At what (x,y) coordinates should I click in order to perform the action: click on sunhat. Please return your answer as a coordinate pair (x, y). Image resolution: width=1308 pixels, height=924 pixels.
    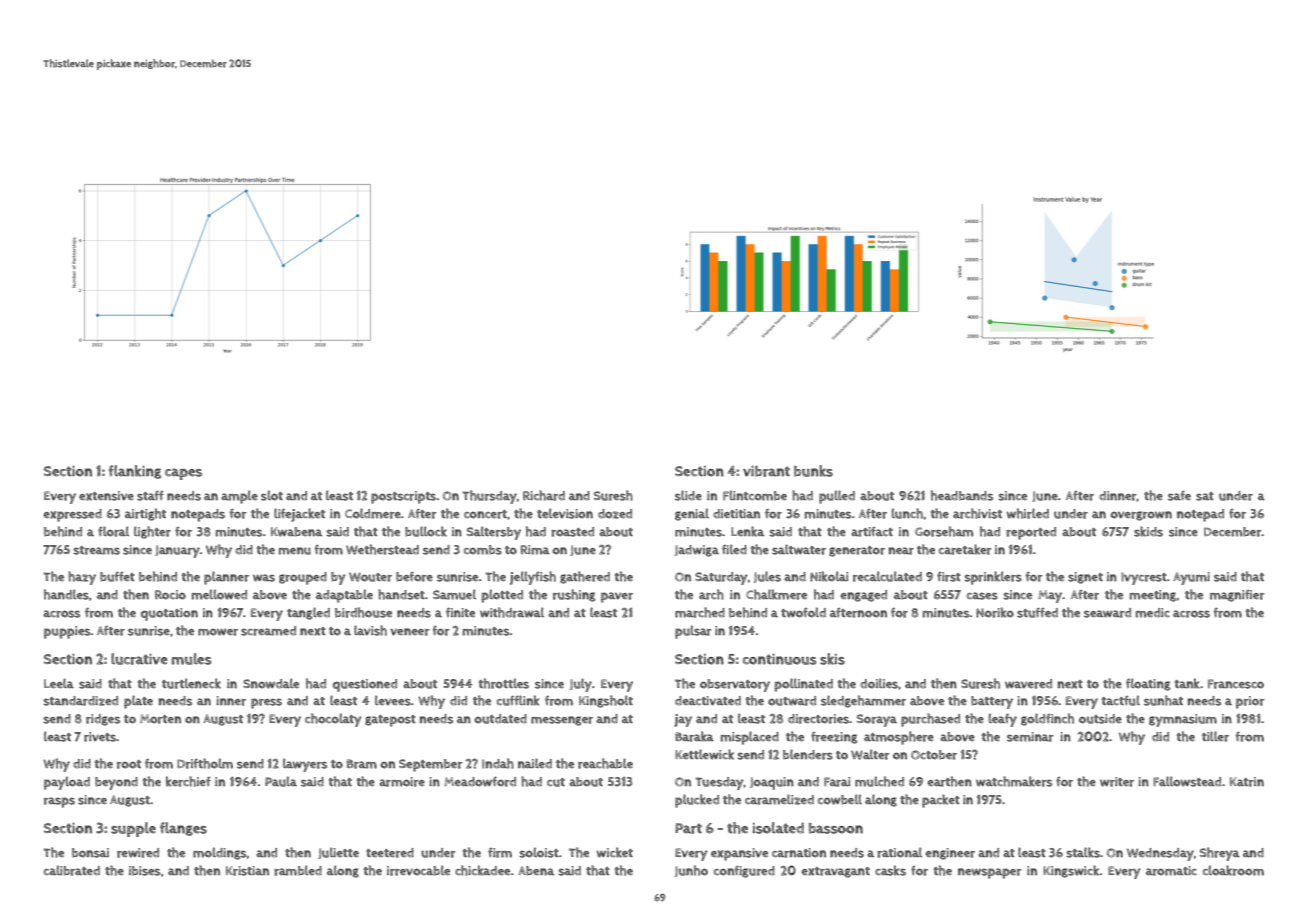
    Looking at the image, I should click on (1163, 700).
